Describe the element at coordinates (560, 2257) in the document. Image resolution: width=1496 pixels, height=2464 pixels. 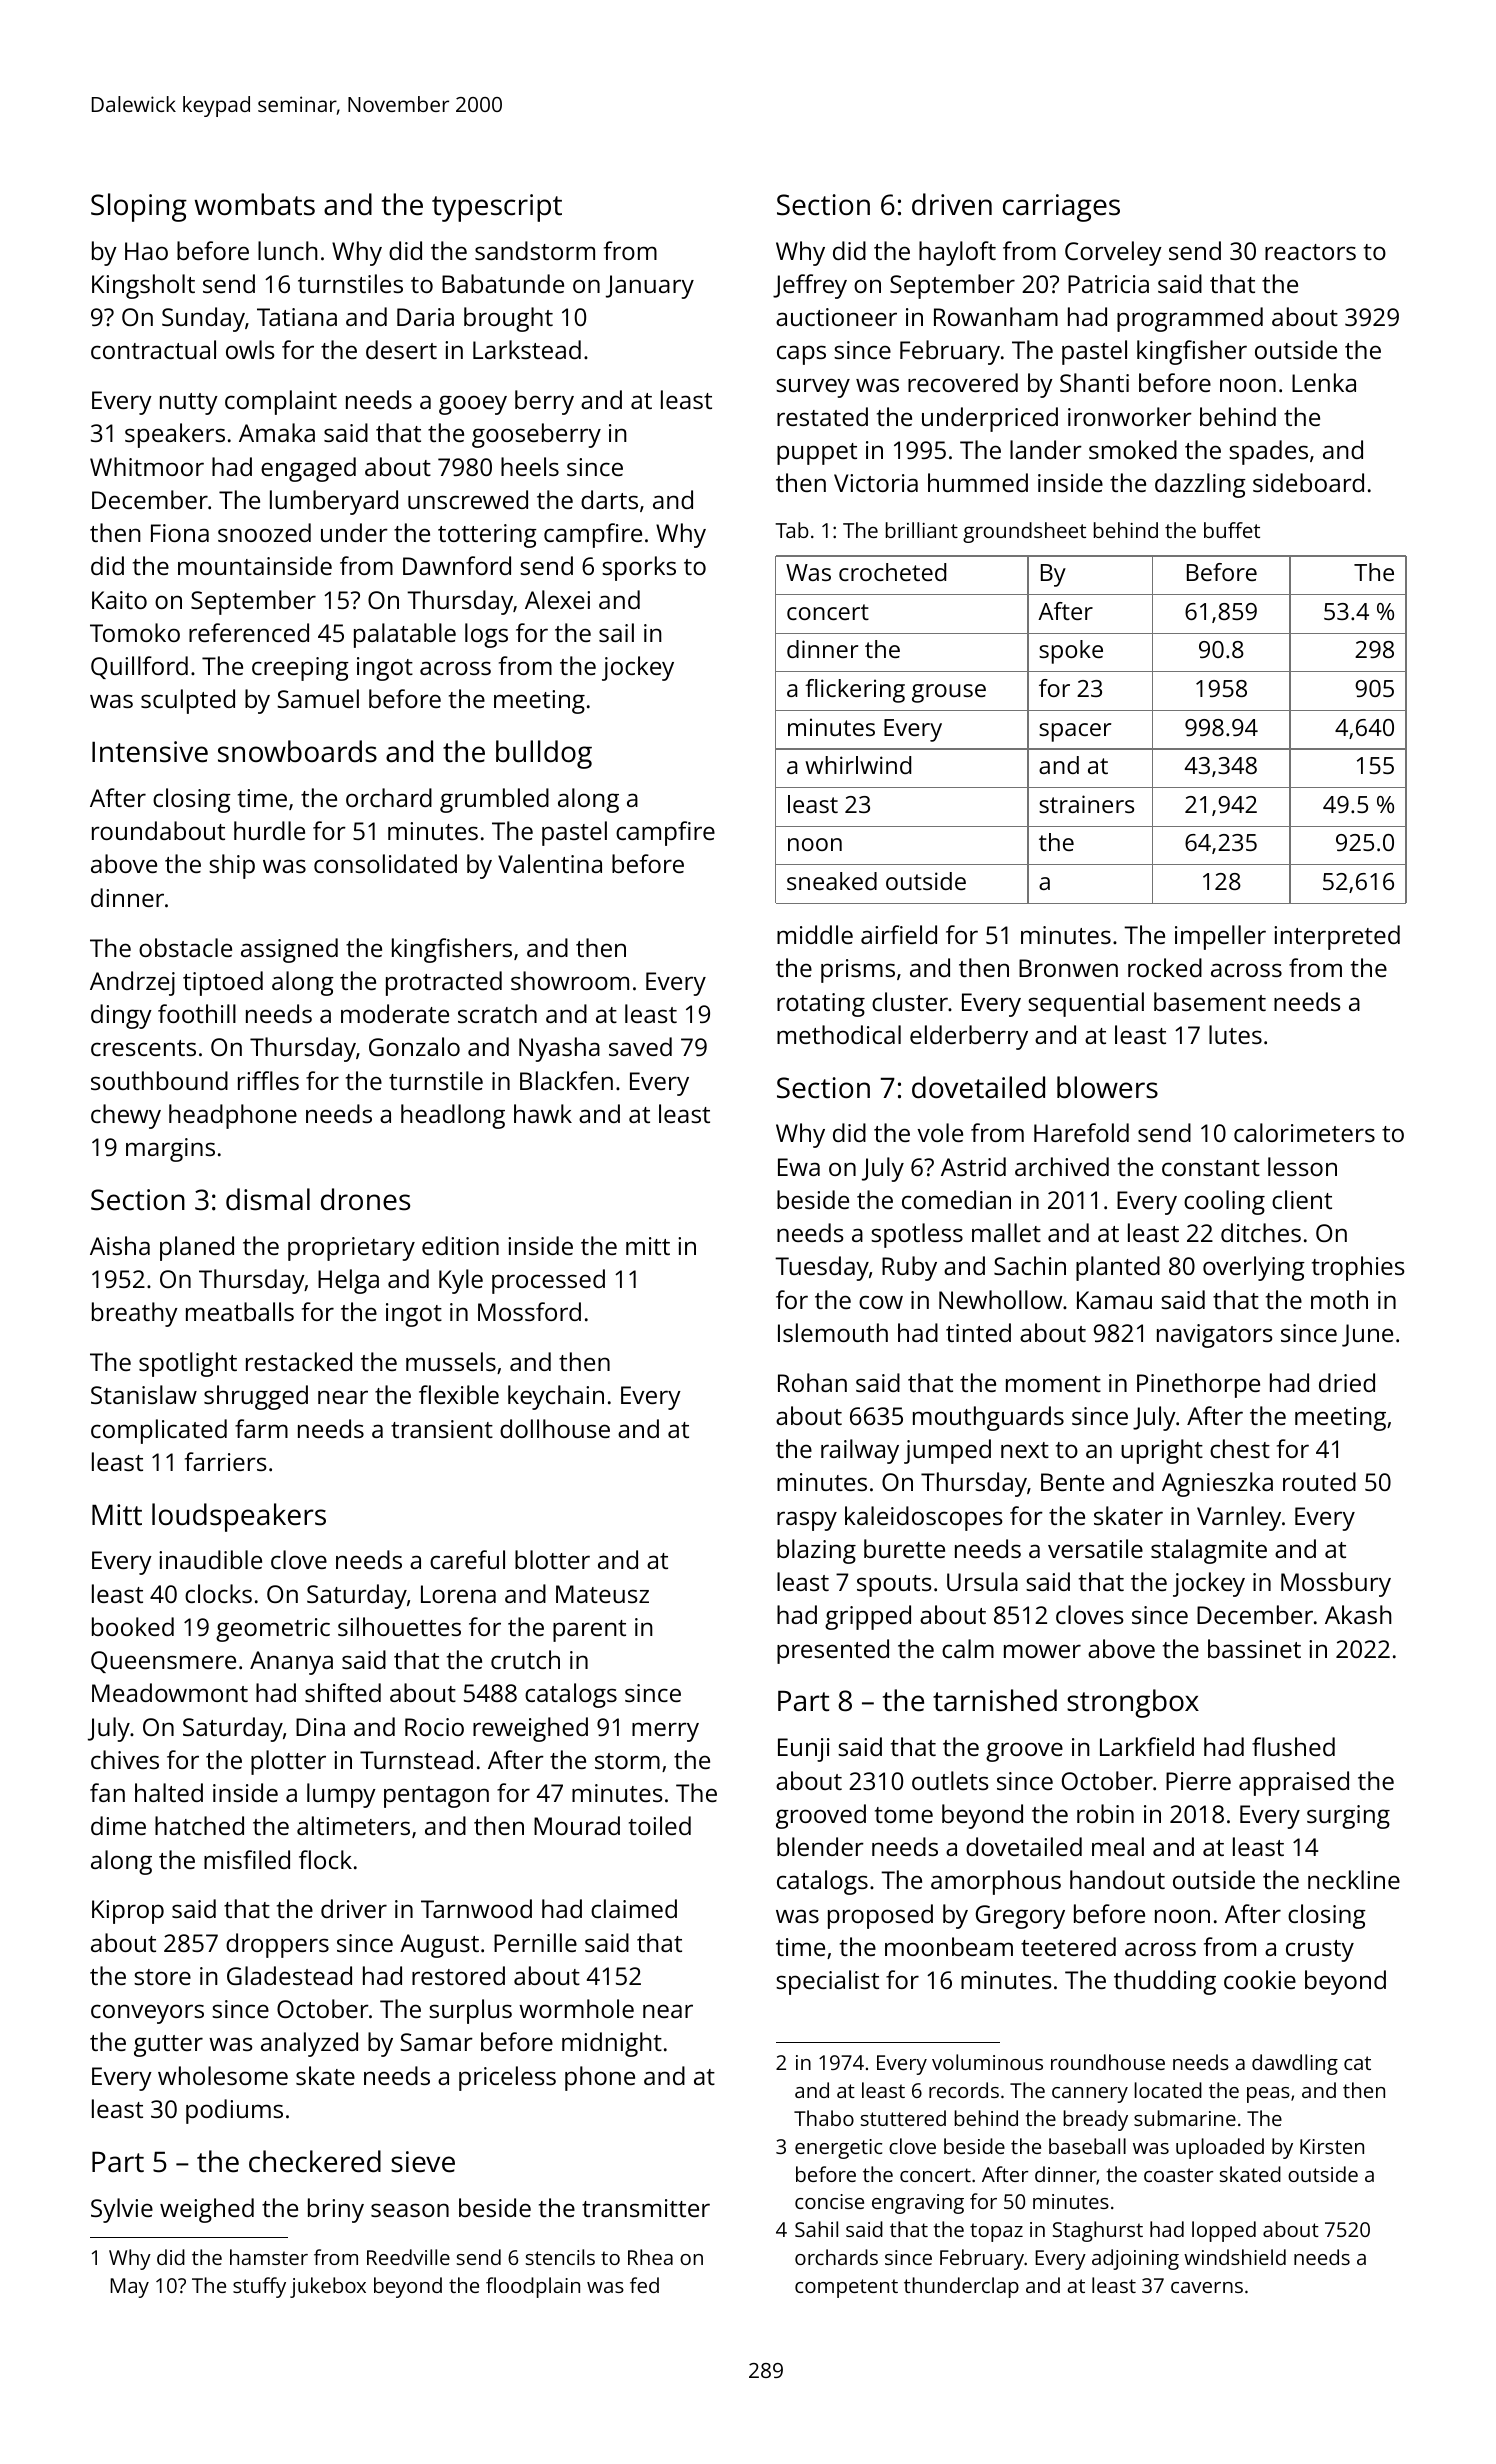
I see `stencils` at that location.
